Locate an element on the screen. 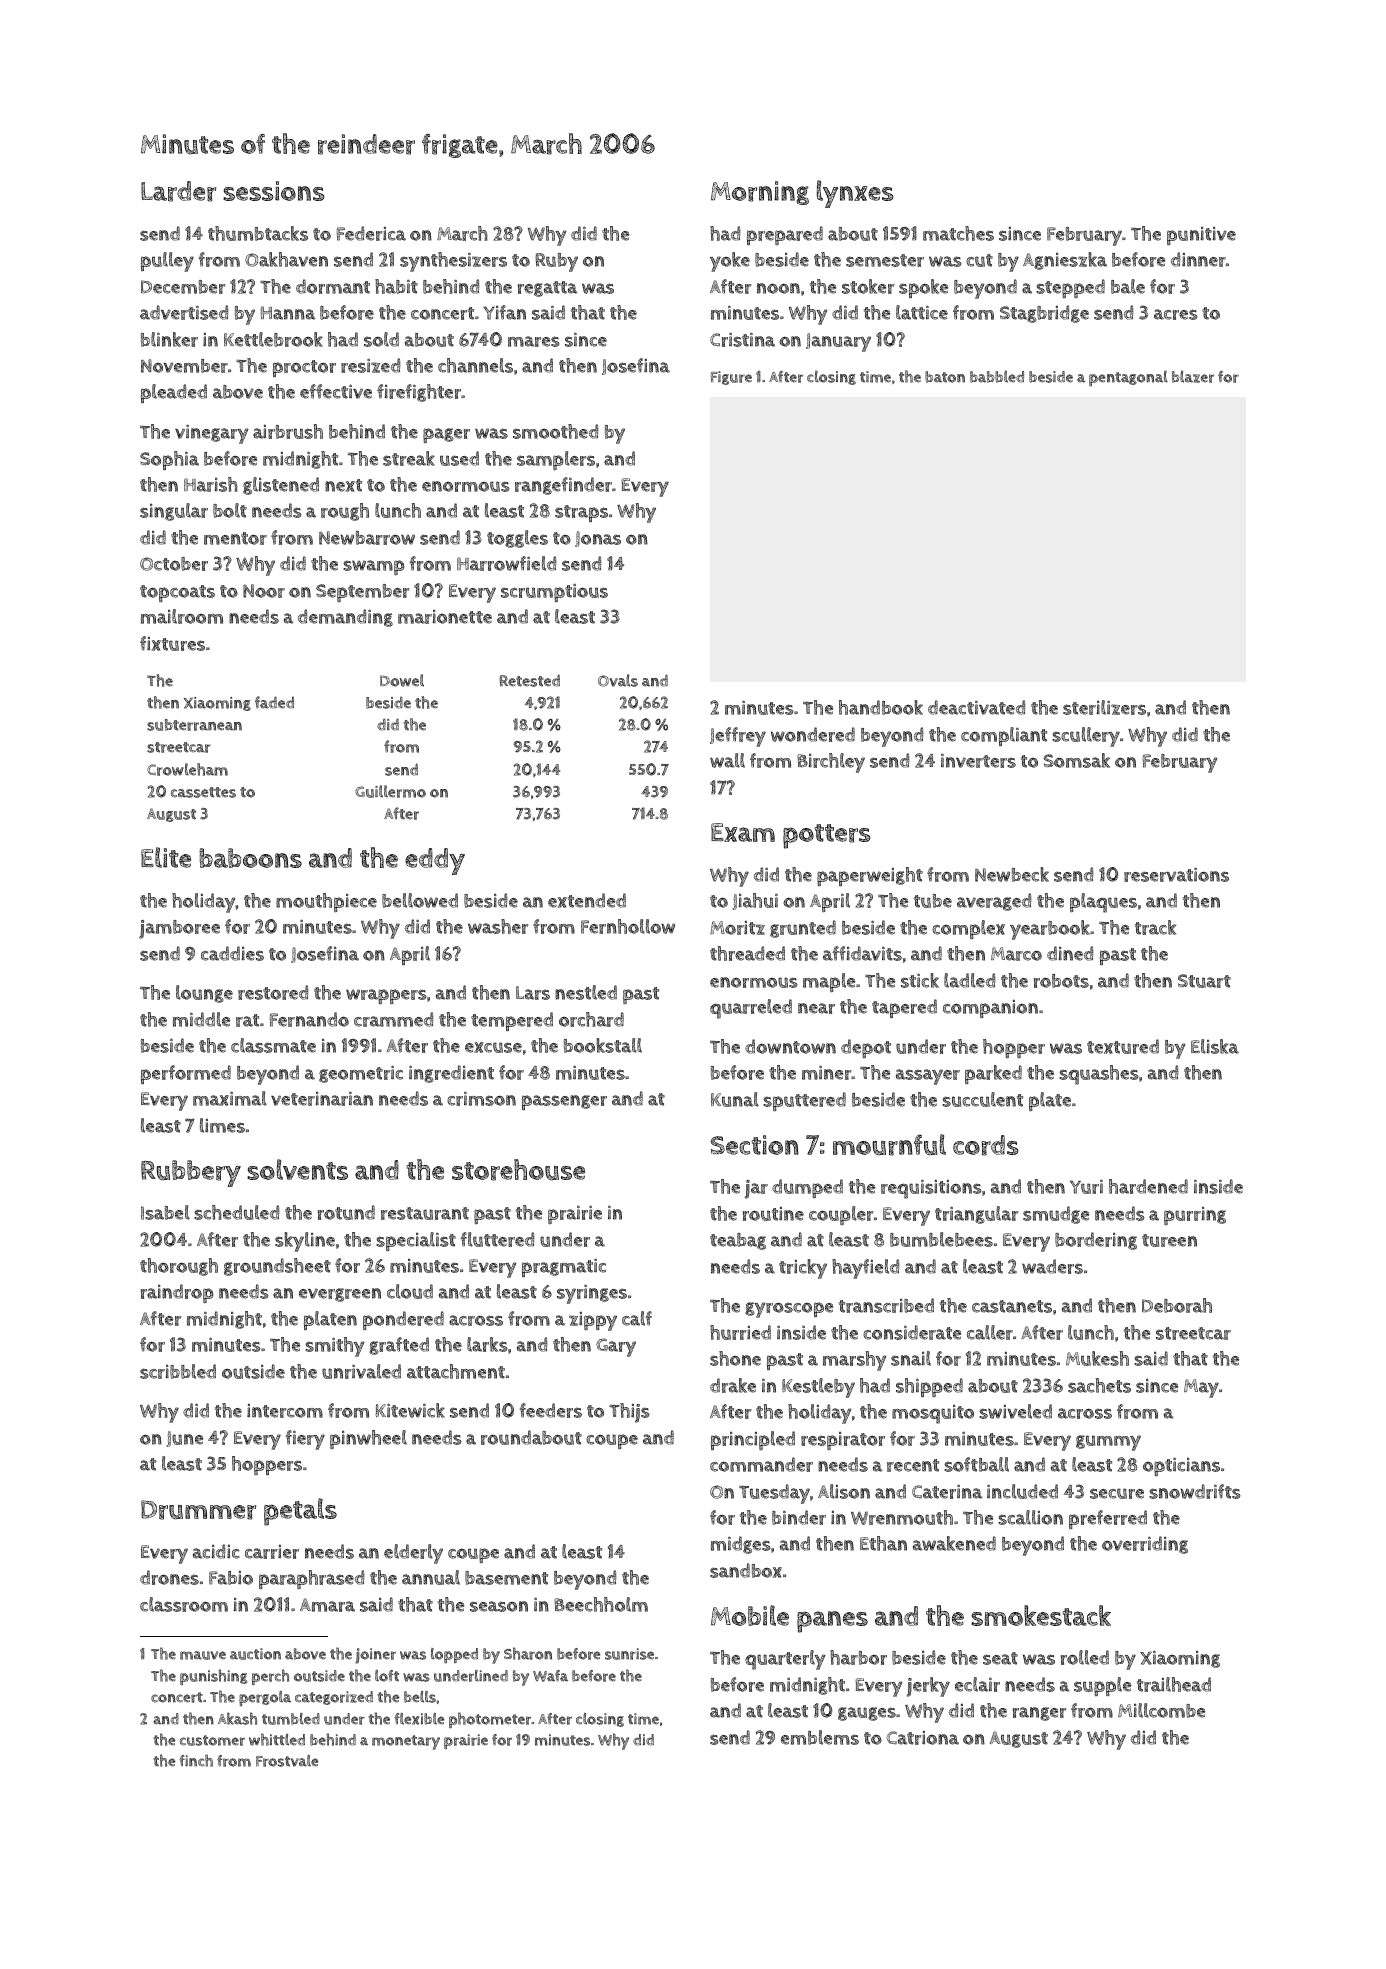  noon is located at coordinates (778, 288).
